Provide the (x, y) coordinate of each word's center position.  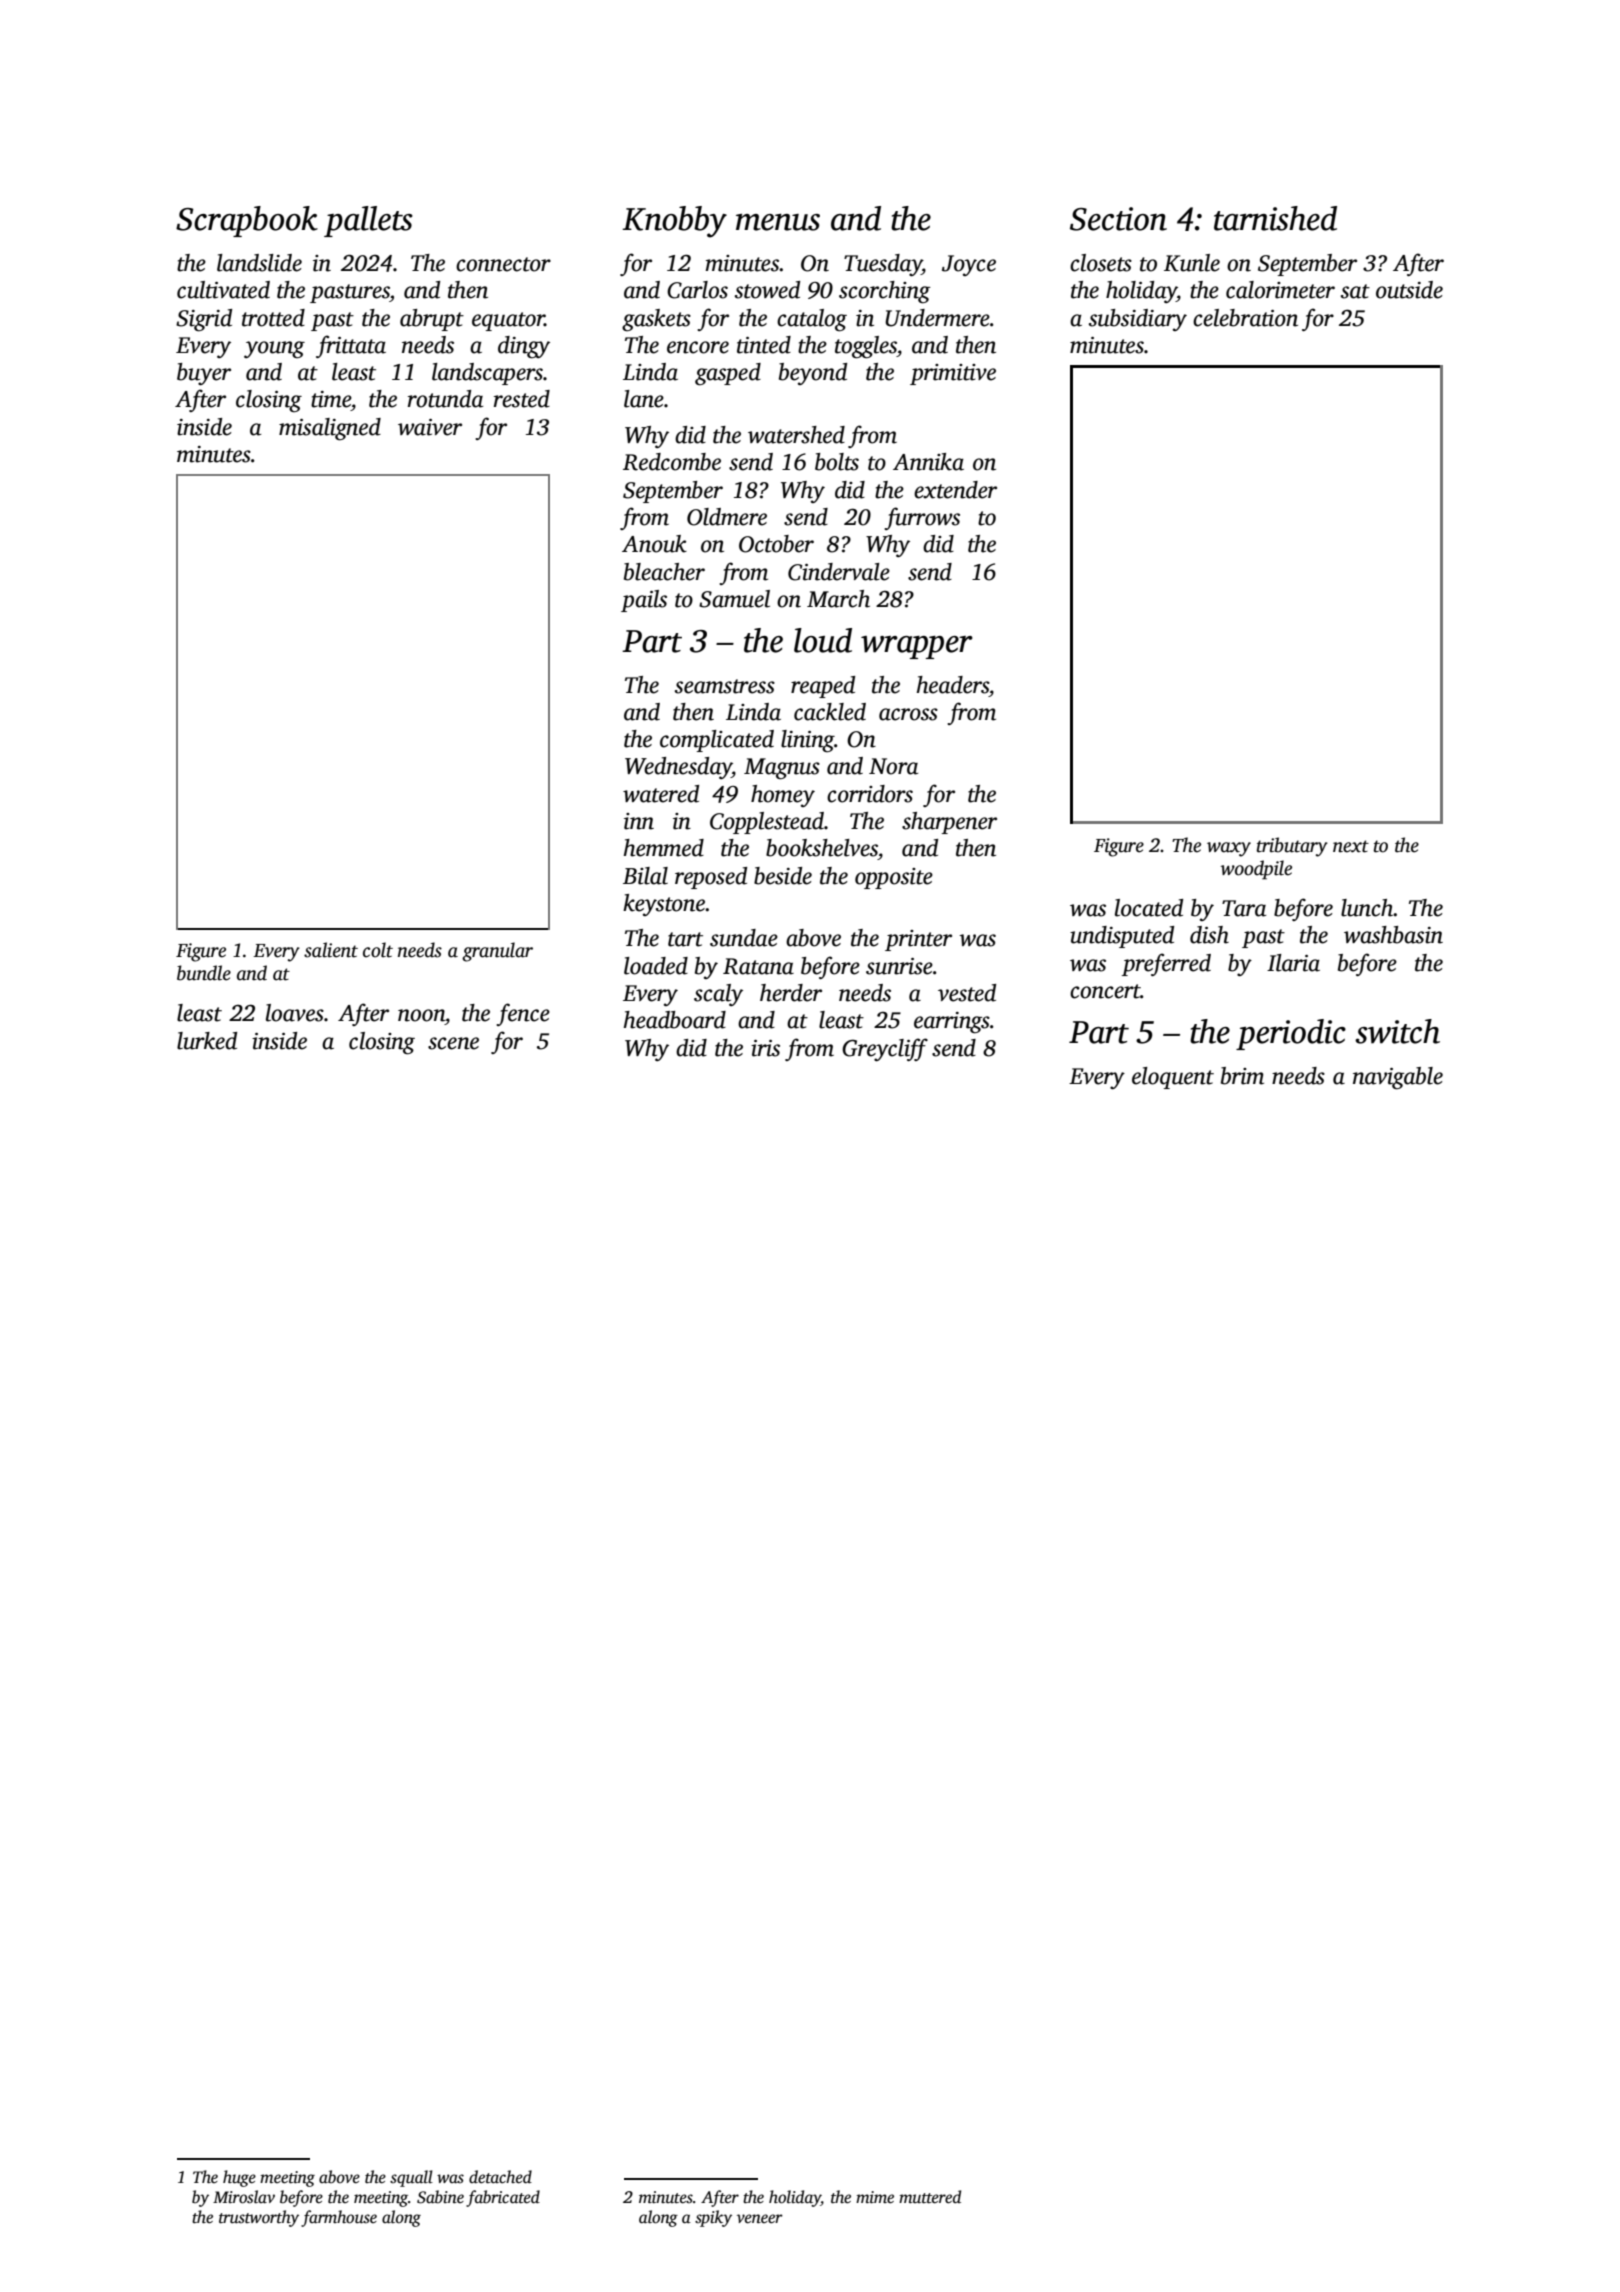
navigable (1398, 1078)
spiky (713, 2218)
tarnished (1275, 218)
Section (1118, 219)
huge (239, 2178)
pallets (368, 221)
